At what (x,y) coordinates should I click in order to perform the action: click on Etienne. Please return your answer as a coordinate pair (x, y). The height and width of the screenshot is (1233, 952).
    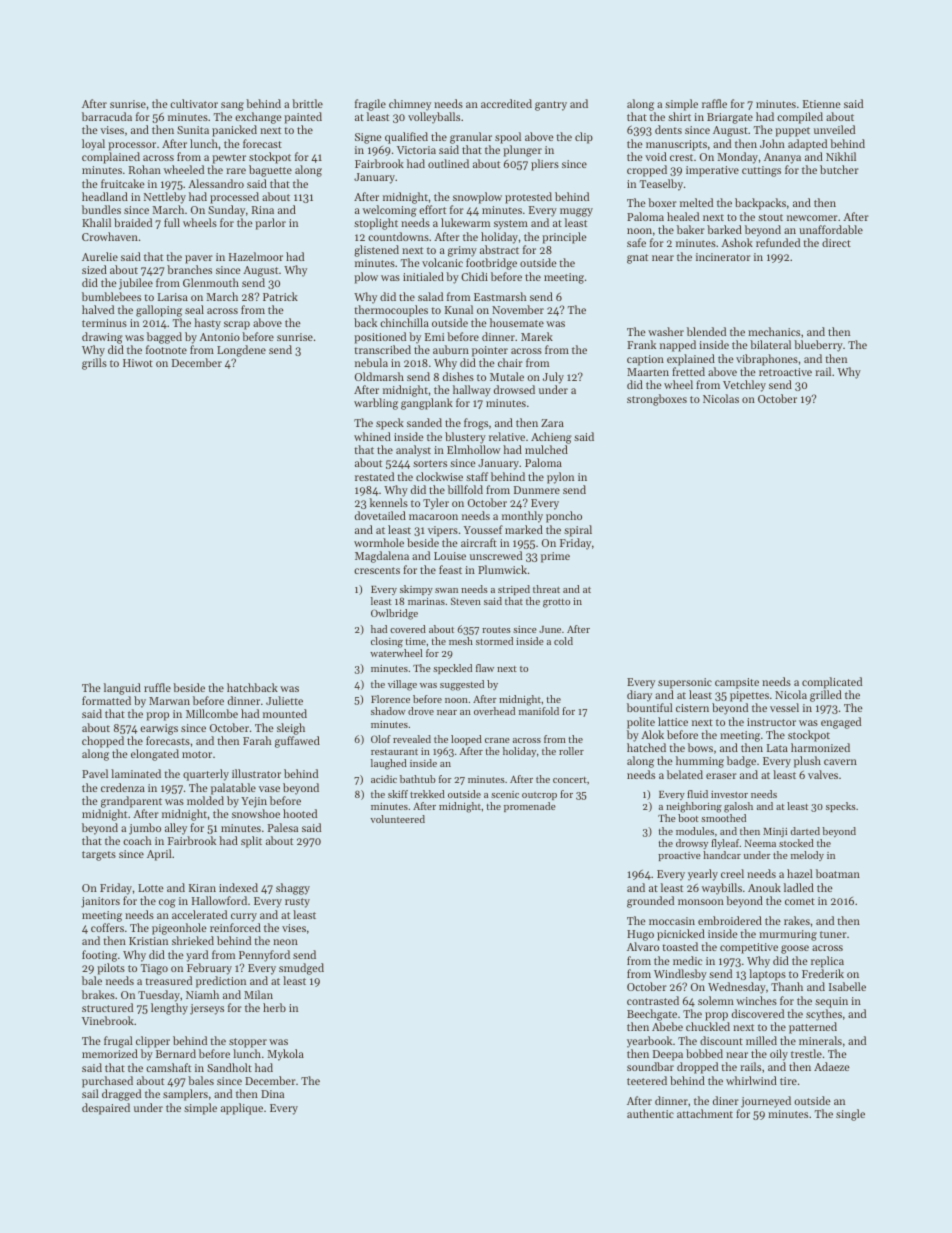
    Looking at the image, I should click on (822, 104).
